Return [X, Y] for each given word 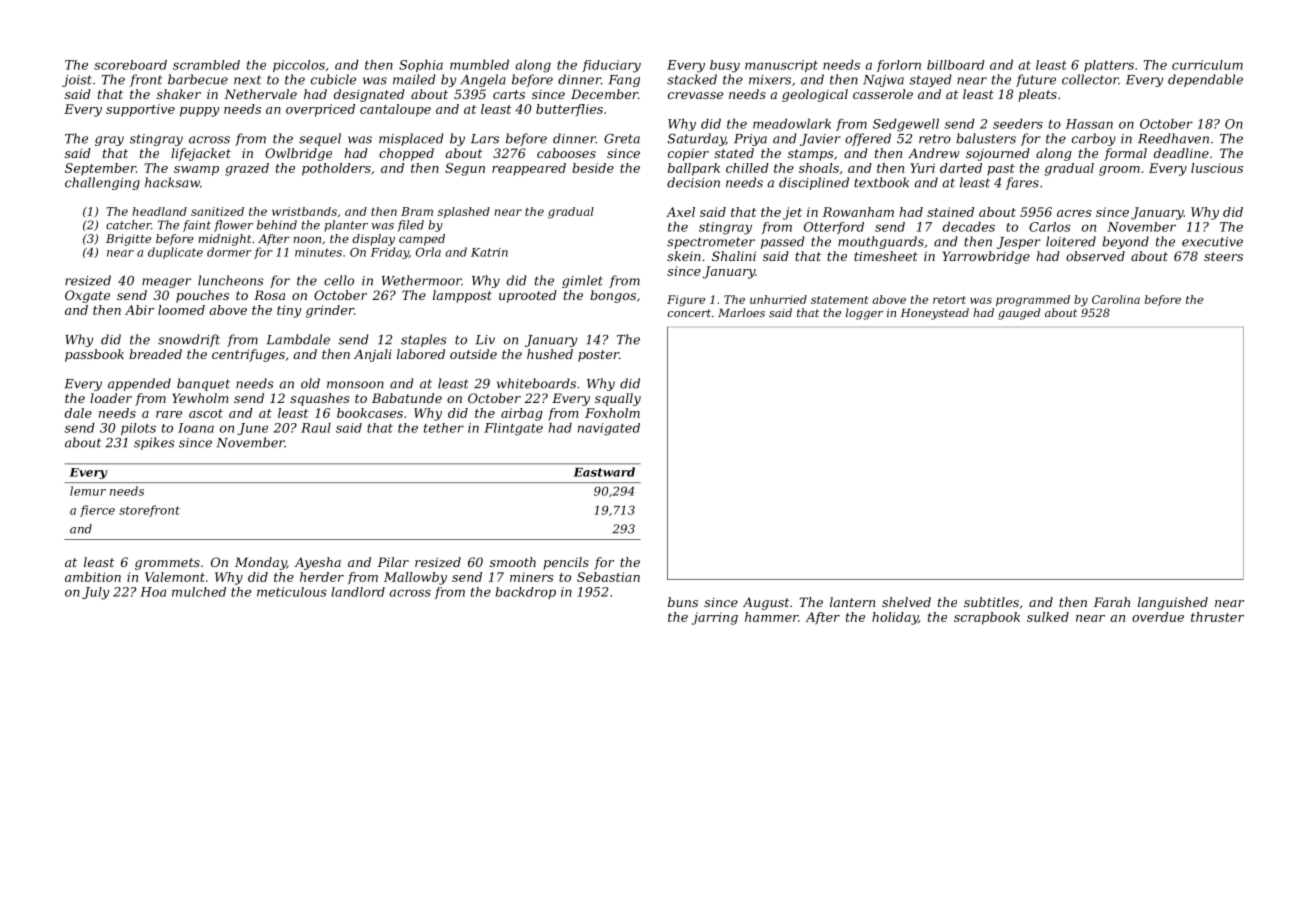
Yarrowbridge [986, 257]
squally [618, 399]
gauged [1019, 314]
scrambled [206, 65]
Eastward [604, 472]
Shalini [734, 256]
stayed [930, 80]
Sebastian [608, 577]
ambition [93, 577]
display [374, 240]
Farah [1111, 602]
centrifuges [248, 355]
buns [683, 602]
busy [725, 66]
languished [1173, 603]
